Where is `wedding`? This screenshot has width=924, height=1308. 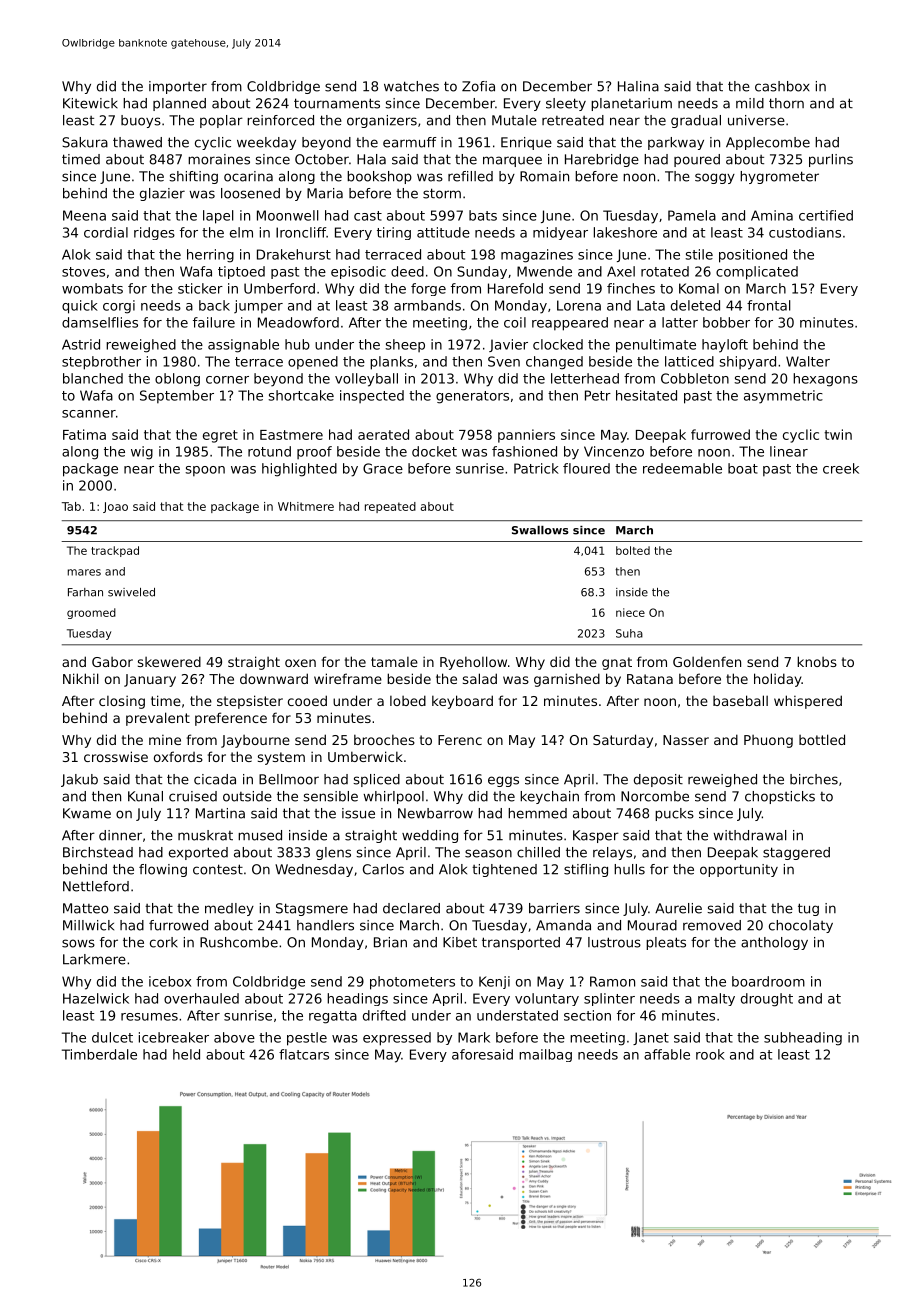 wedding is located at coordinates (430, 836).
